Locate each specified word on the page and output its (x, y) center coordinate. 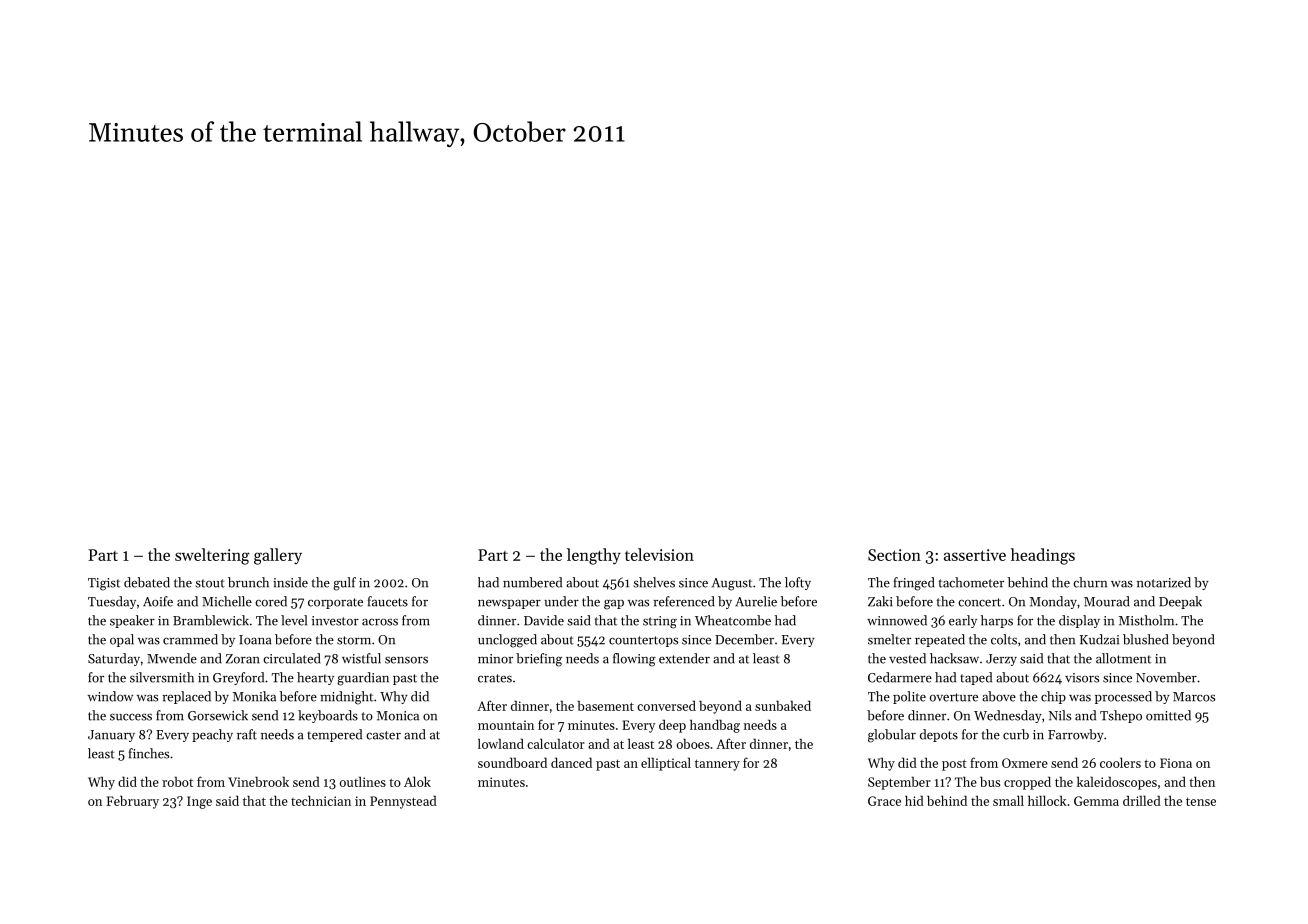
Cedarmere (900, 677)
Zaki (880, 601)
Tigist (104, 584)
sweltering (212, 556)
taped (976, 678)
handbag (715, 726)
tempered (334, 735)
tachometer (971, 582)
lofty (798, 583)
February (132, 802)
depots (939, 735)
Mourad (1107, 601)
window (110, 696)
